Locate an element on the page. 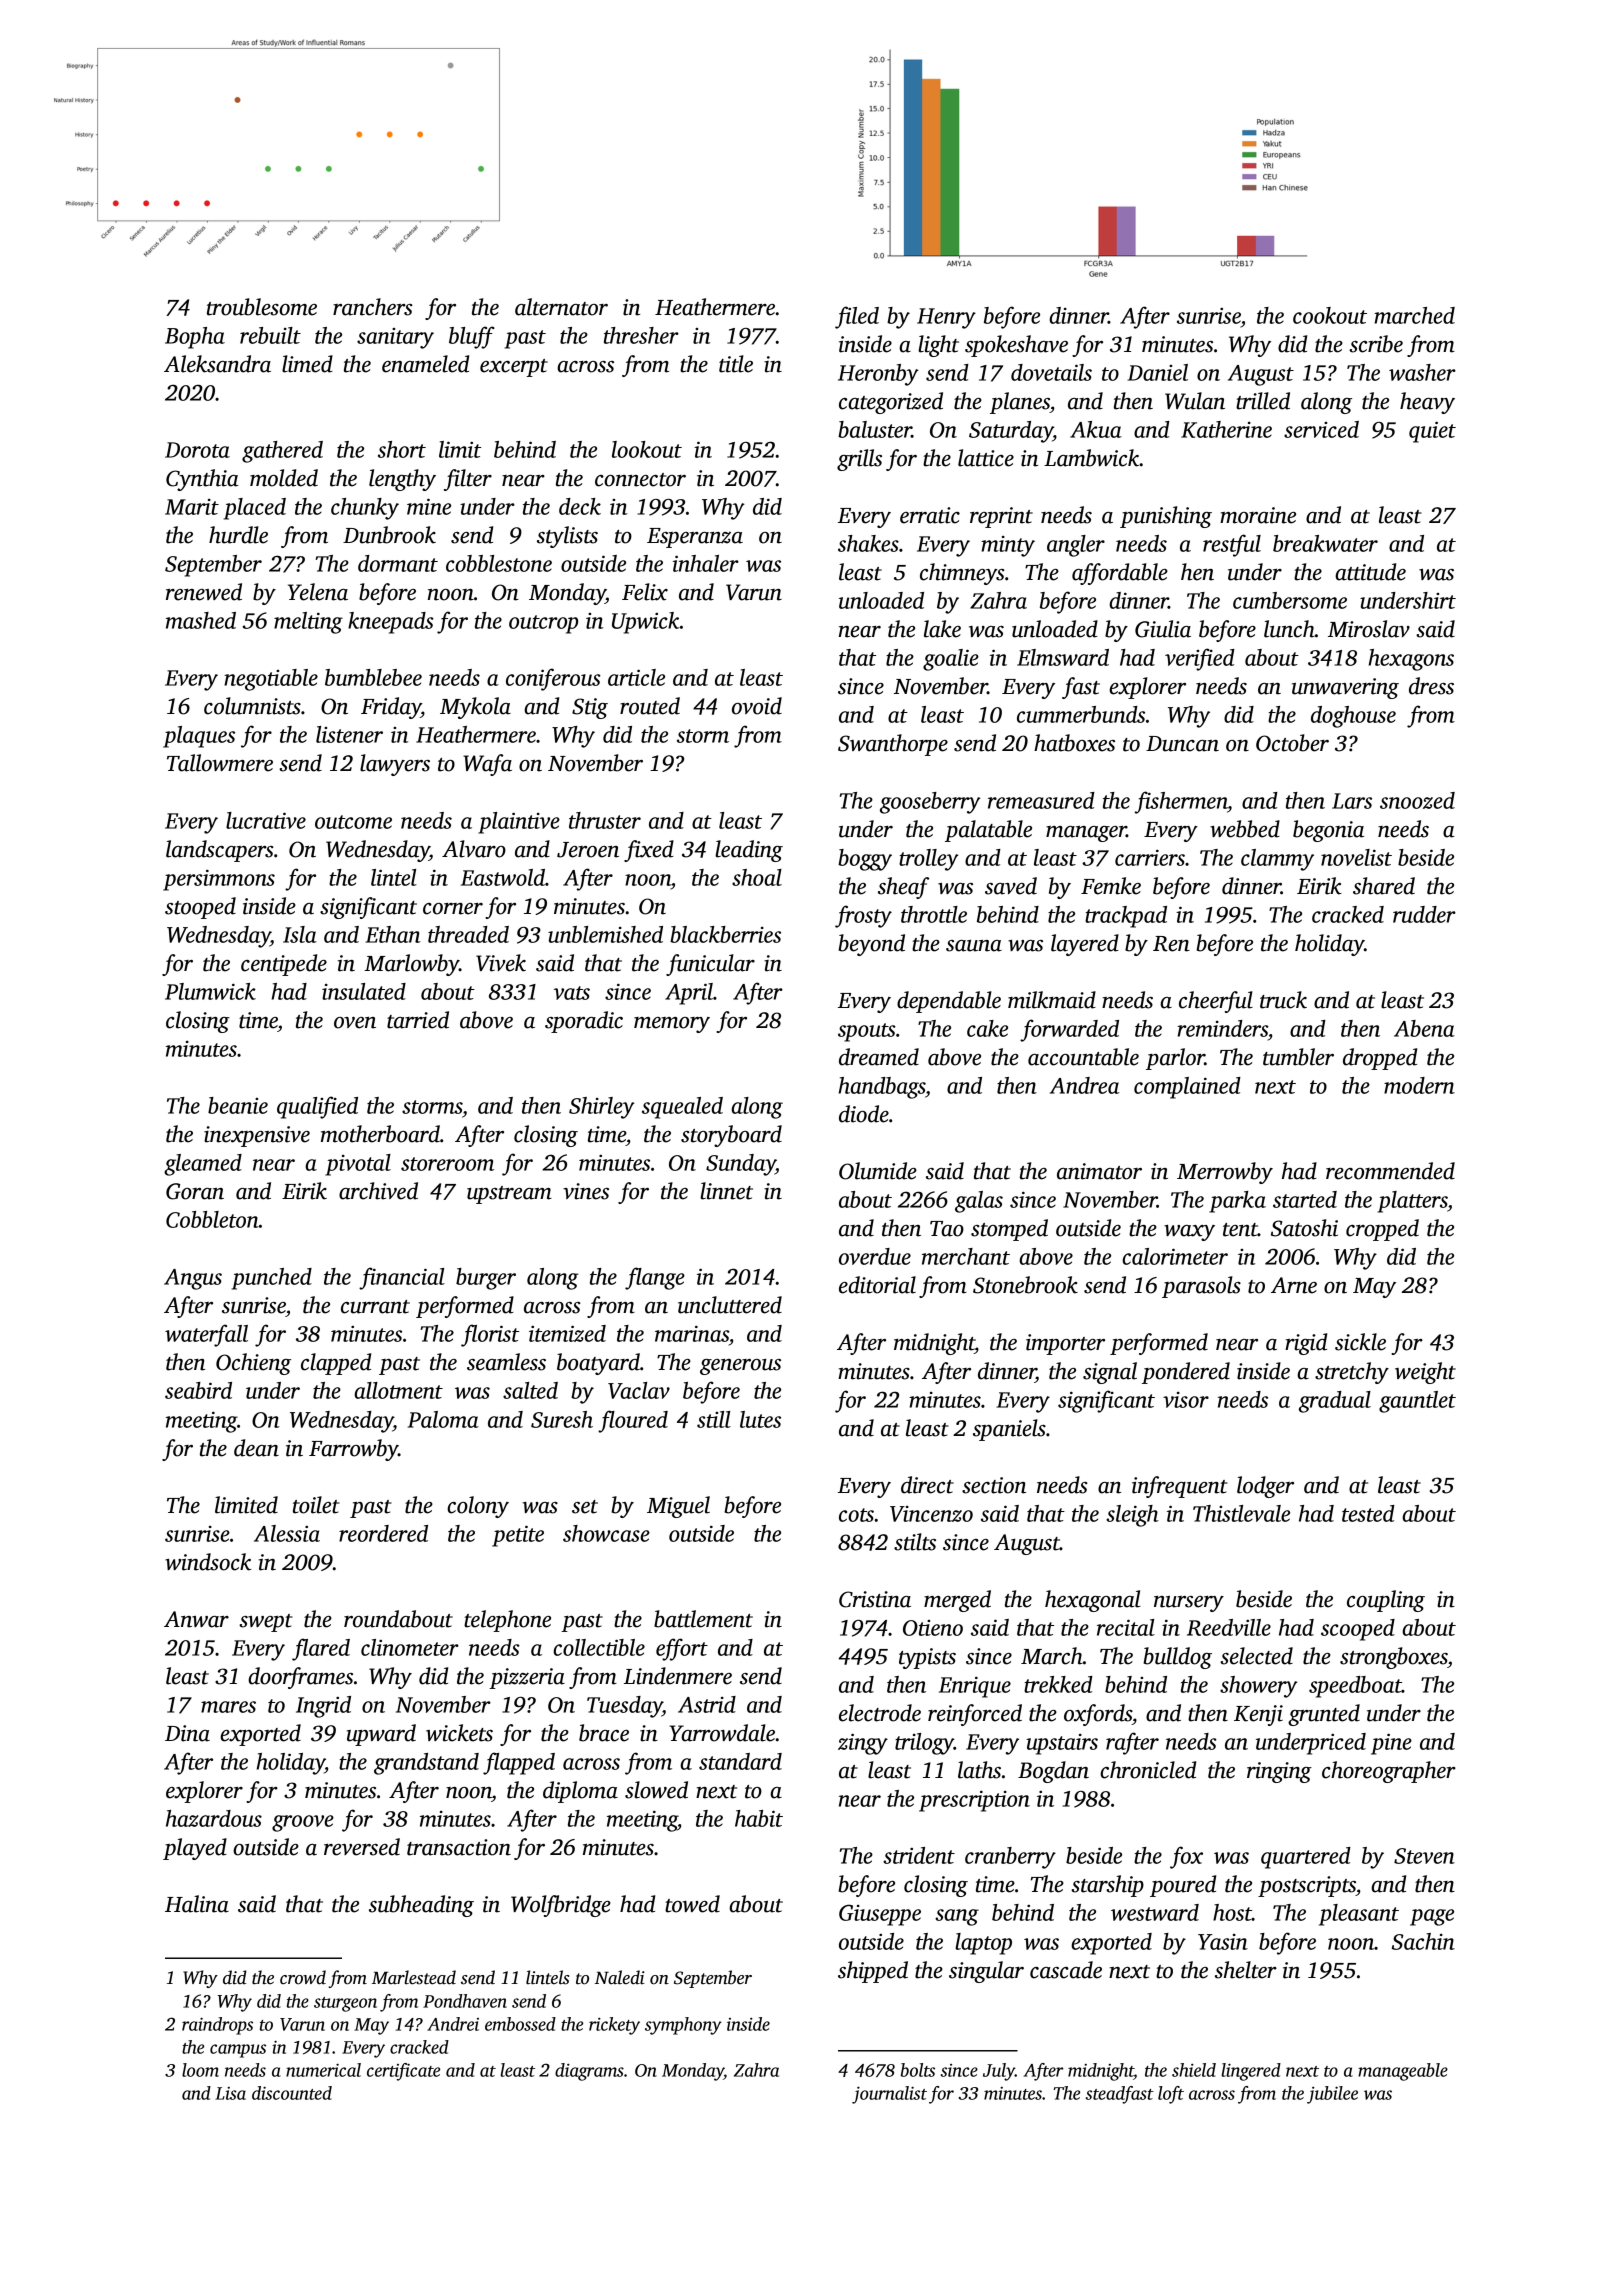  Marit is located at coordinates (192, 507).
